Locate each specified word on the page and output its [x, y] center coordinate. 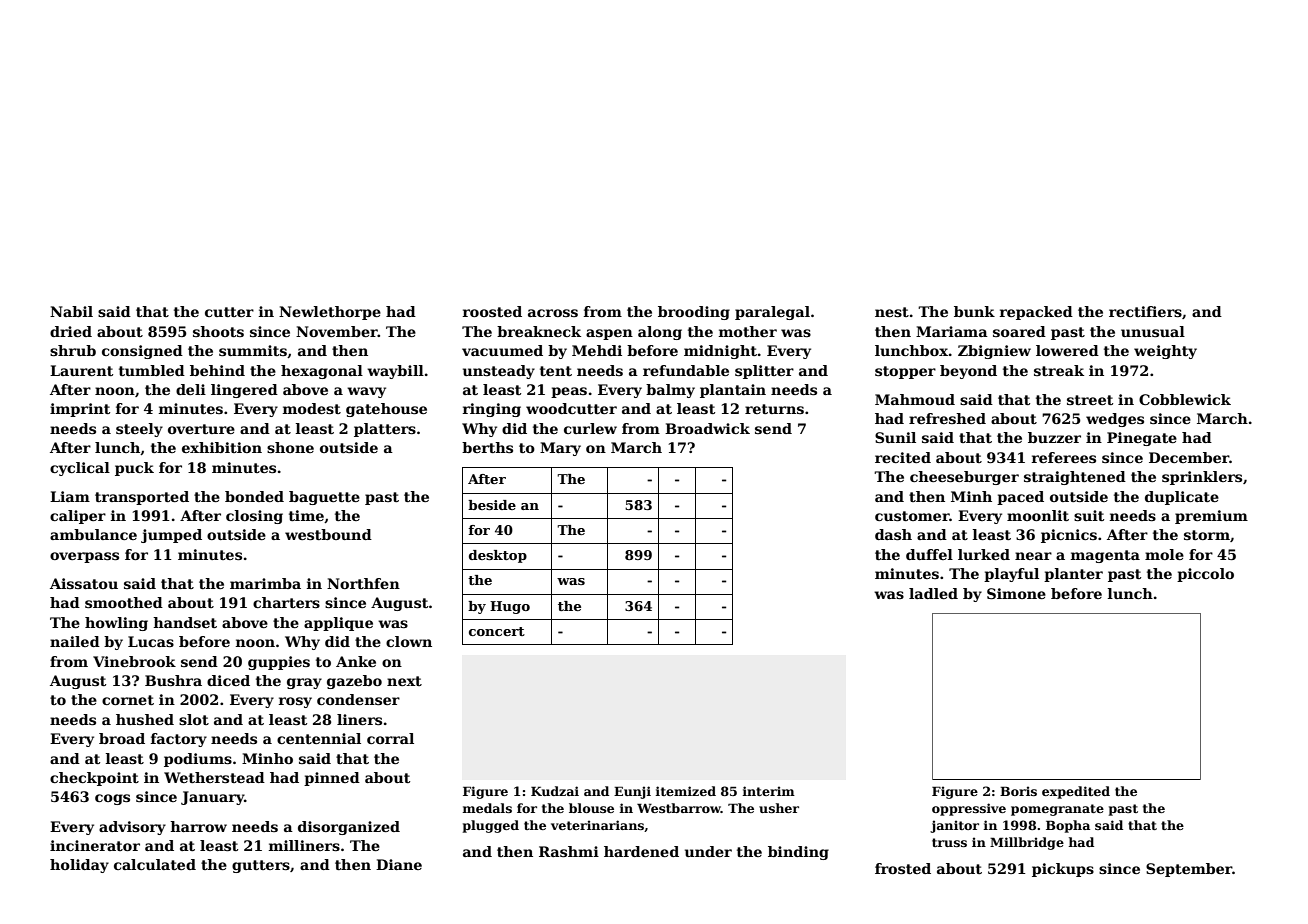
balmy [670, 391]
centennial [319, 738]
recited [903, 457]
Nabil [71, 311]
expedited [1076, 792]
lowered [1067, 350]
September [1189, 870]
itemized [686, 791]
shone [290, 447]
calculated [155, 864]
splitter [764, 372]
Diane [399, 864]
